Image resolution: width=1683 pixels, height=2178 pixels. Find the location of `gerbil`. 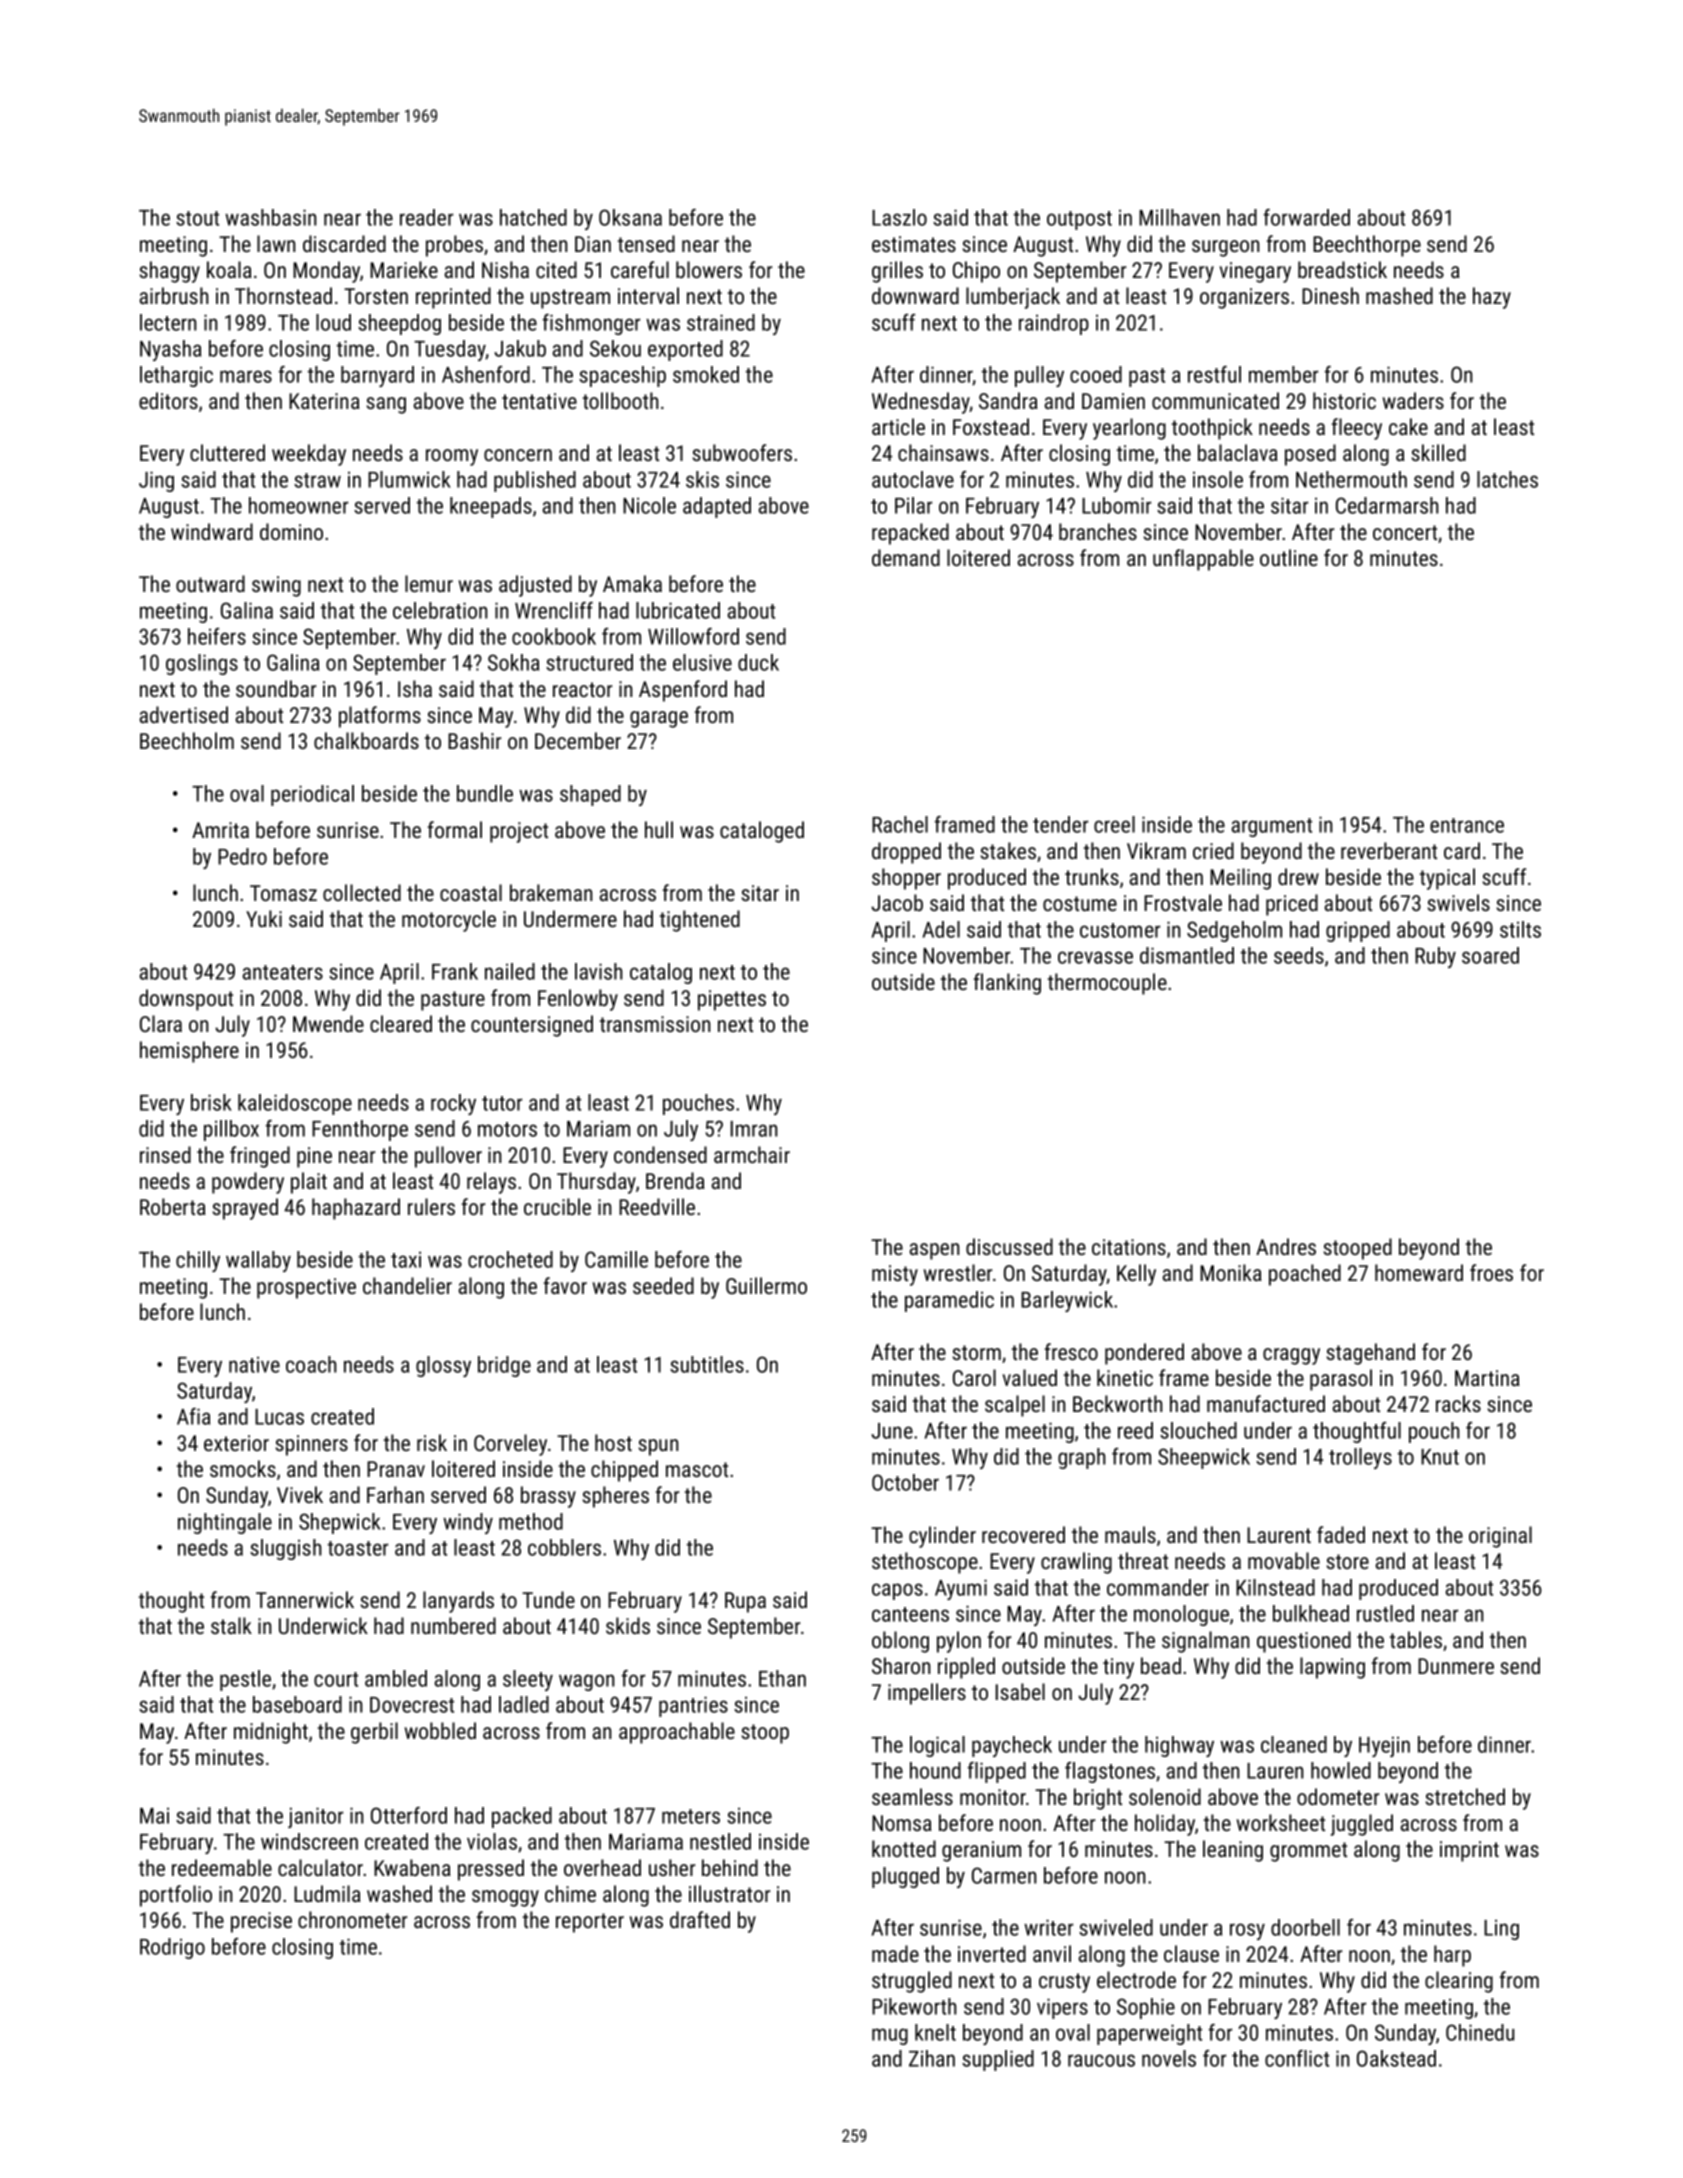

gerbil is located at coordinates (374, 1733).
